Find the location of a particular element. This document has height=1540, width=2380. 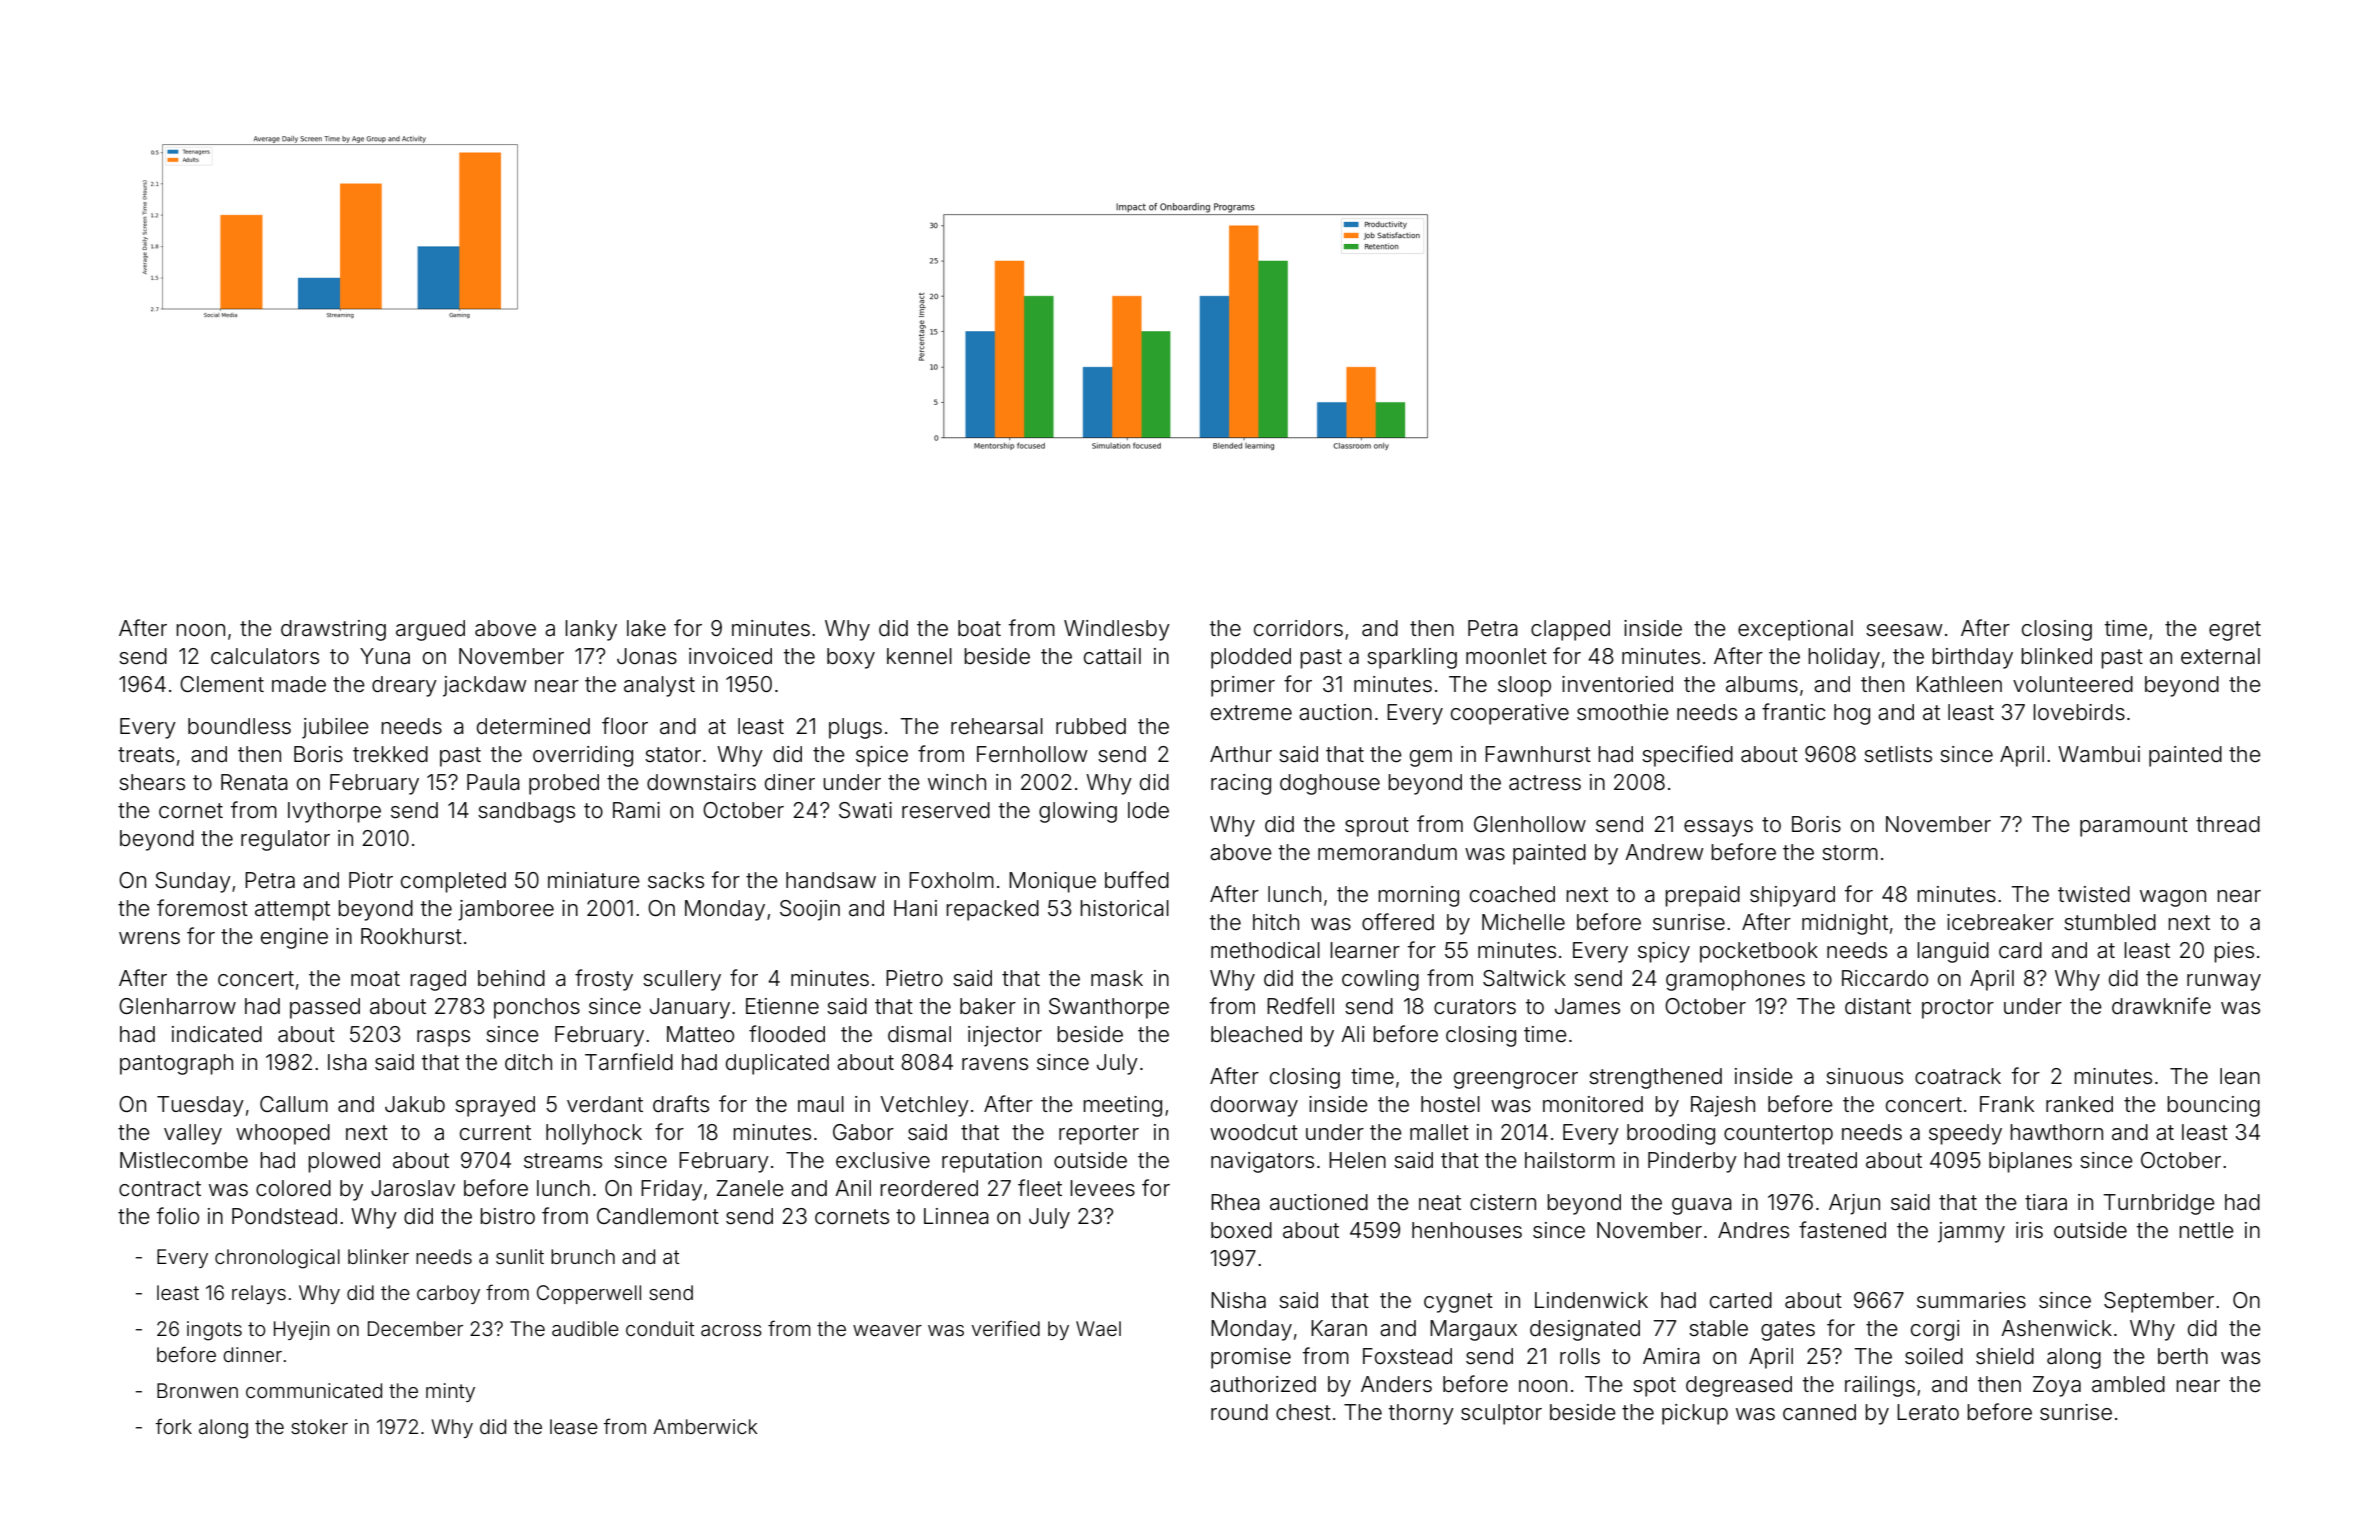

minty is located at coordinates (450, 1392).
